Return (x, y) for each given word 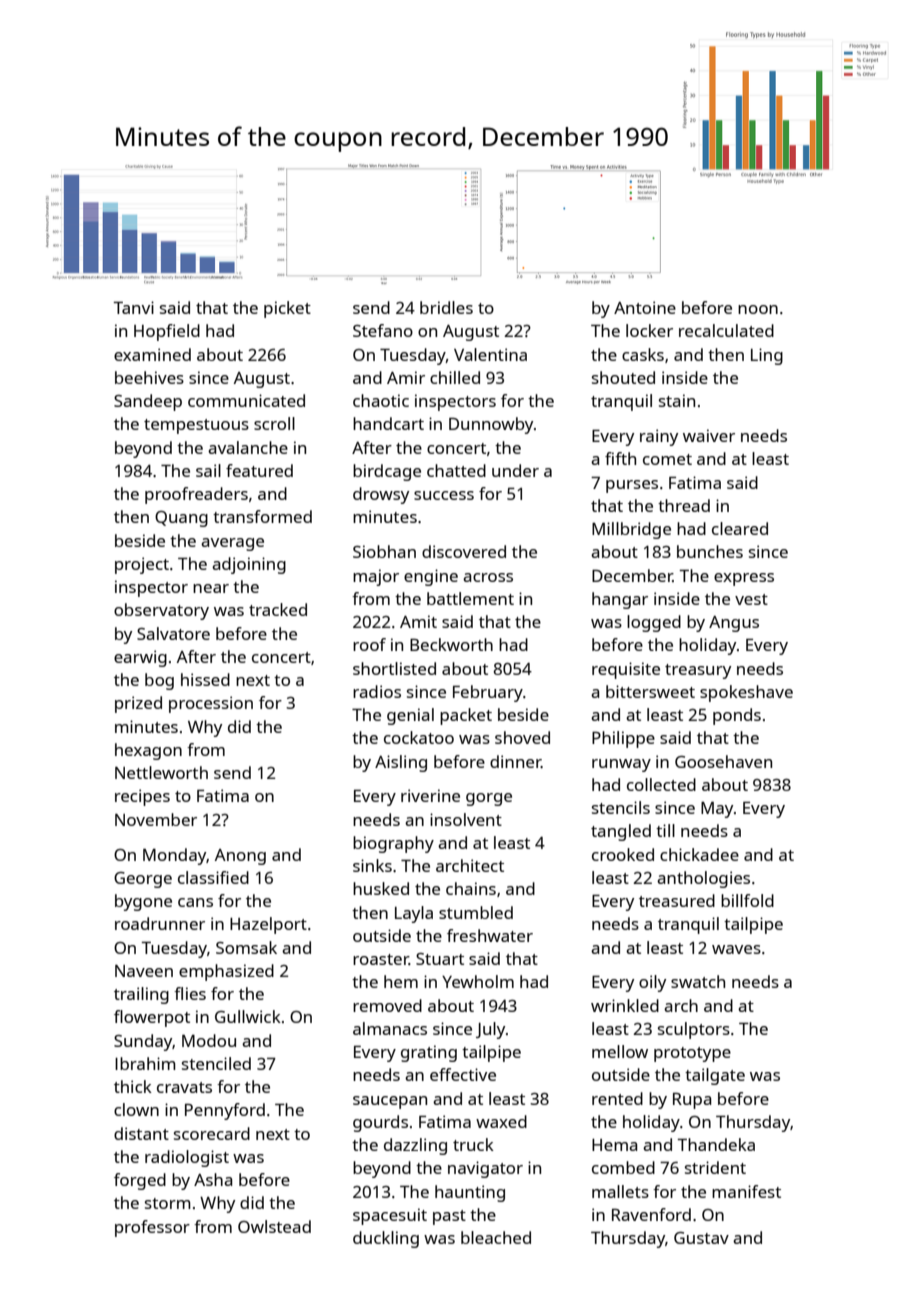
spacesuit (390, 1216)
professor (152, 1228)
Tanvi (133, 307)
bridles (446, 307)
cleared (740, 528)
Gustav (701, 1238)
